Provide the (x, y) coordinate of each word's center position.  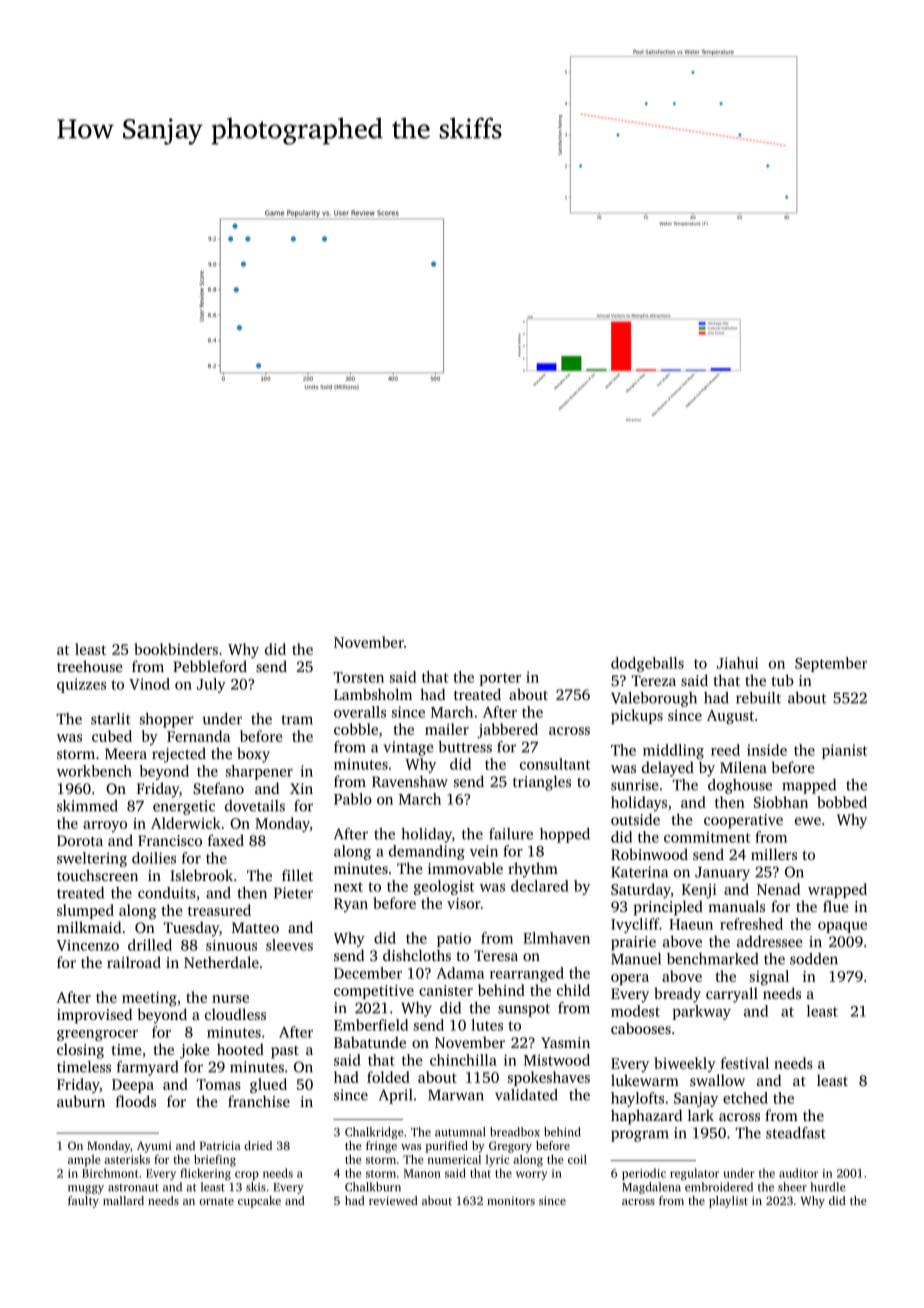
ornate (216, 1201)
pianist (844, 751)
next (348, 887)
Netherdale (221, 962)
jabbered (507, 730)
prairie (633, 943)
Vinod (149, 684)
